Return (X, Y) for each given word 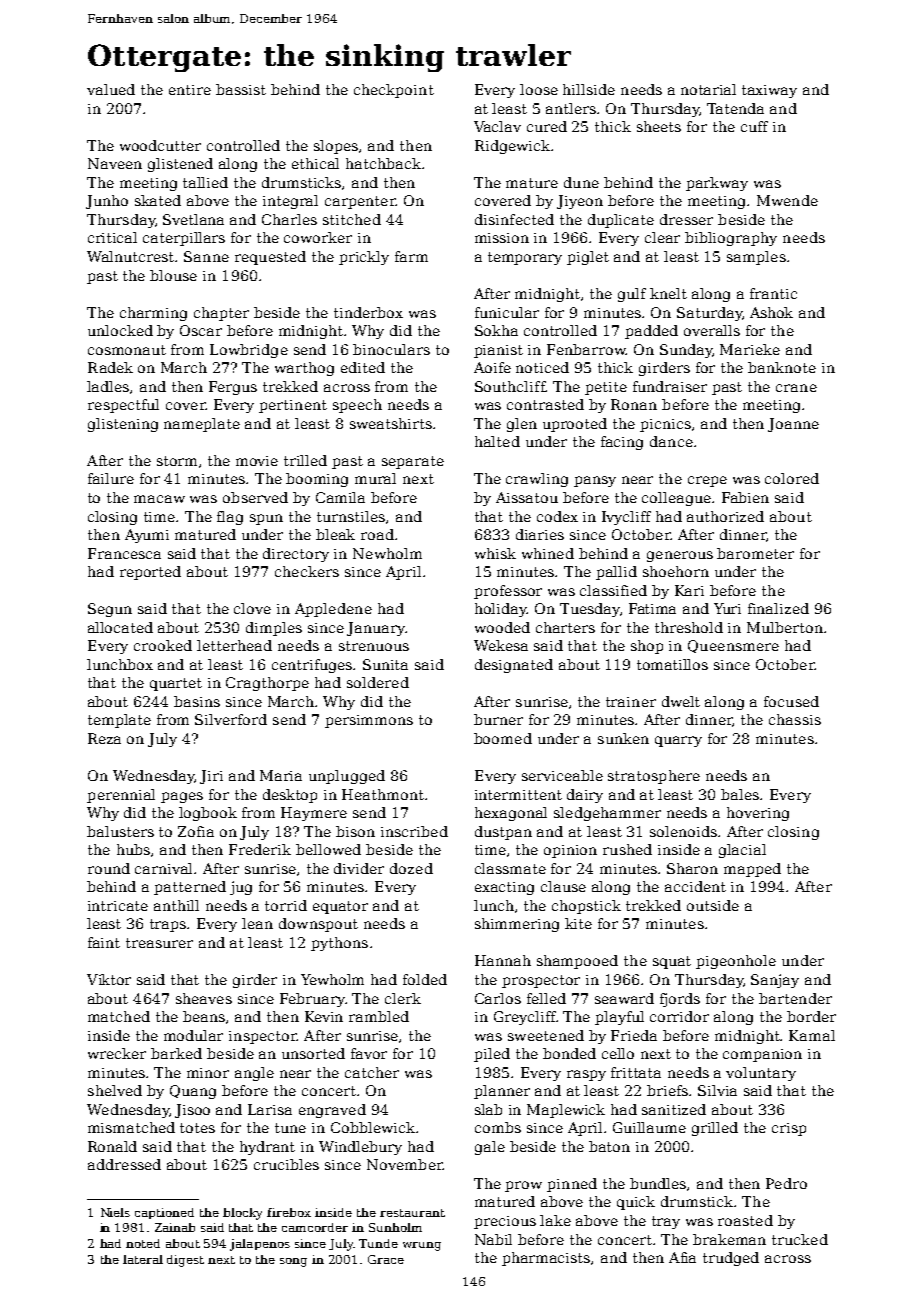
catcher (372, 1072)
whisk (495, 553)
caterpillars (184, 239)
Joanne (793, 425)
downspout (318, 925)
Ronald (112, 1146)
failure (111, 478)
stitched (352, 219)
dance (671, 441)
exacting (504, 888)
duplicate (621, 221)
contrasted (545, 404)
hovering (758, 814)
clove (252, 608)
